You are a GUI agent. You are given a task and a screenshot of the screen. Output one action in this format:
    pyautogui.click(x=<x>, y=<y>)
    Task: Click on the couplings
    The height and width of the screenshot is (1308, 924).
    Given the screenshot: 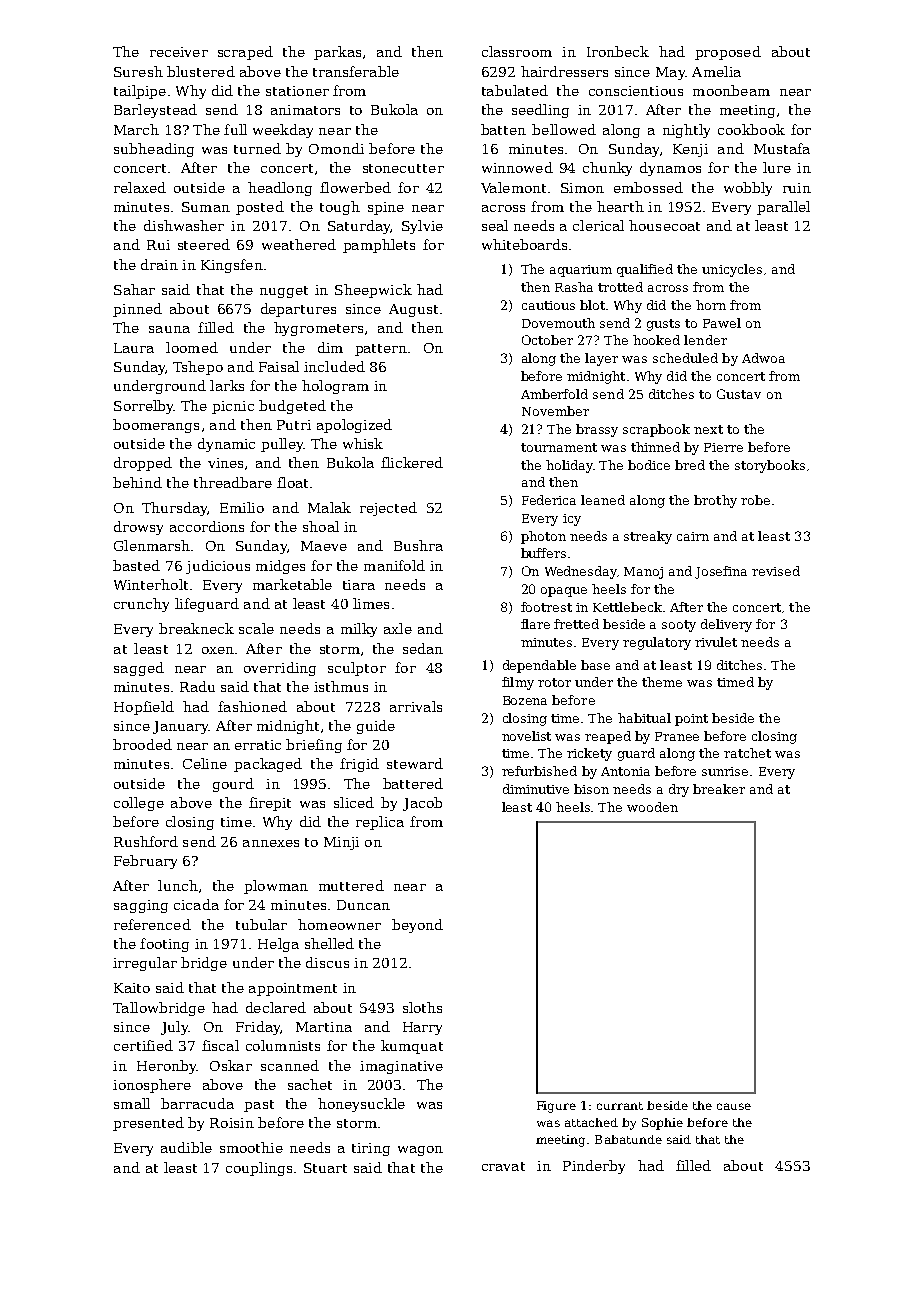 What is the action you would take?
    pyautogui.click(x=259, y=1169)
